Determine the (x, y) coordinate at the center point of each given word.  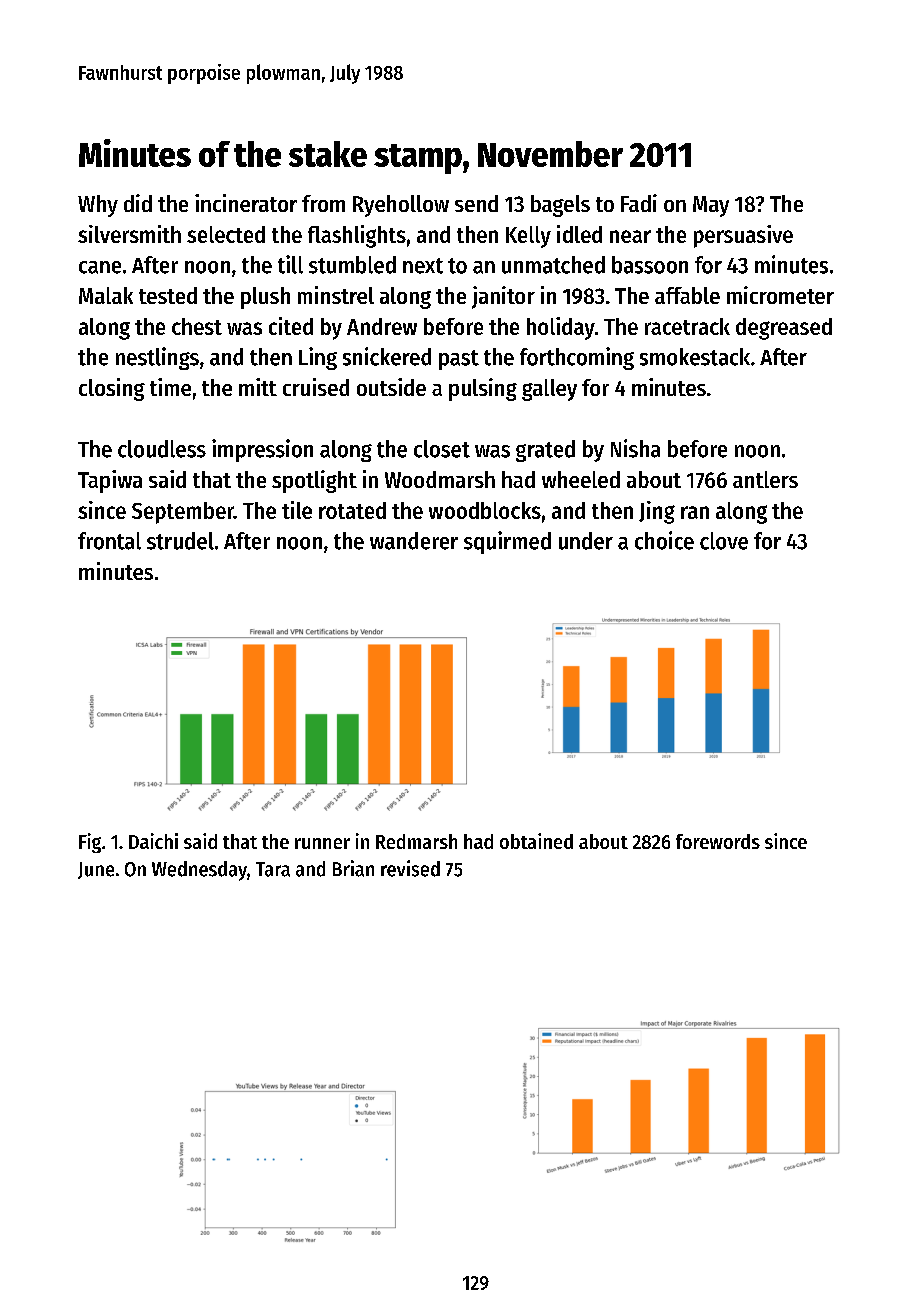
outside (391, 387)
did (138, 203)
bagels (560, 206)
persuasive (743, 236)
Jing (657, 512)
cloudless (162, 449)
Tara (273, 869)
